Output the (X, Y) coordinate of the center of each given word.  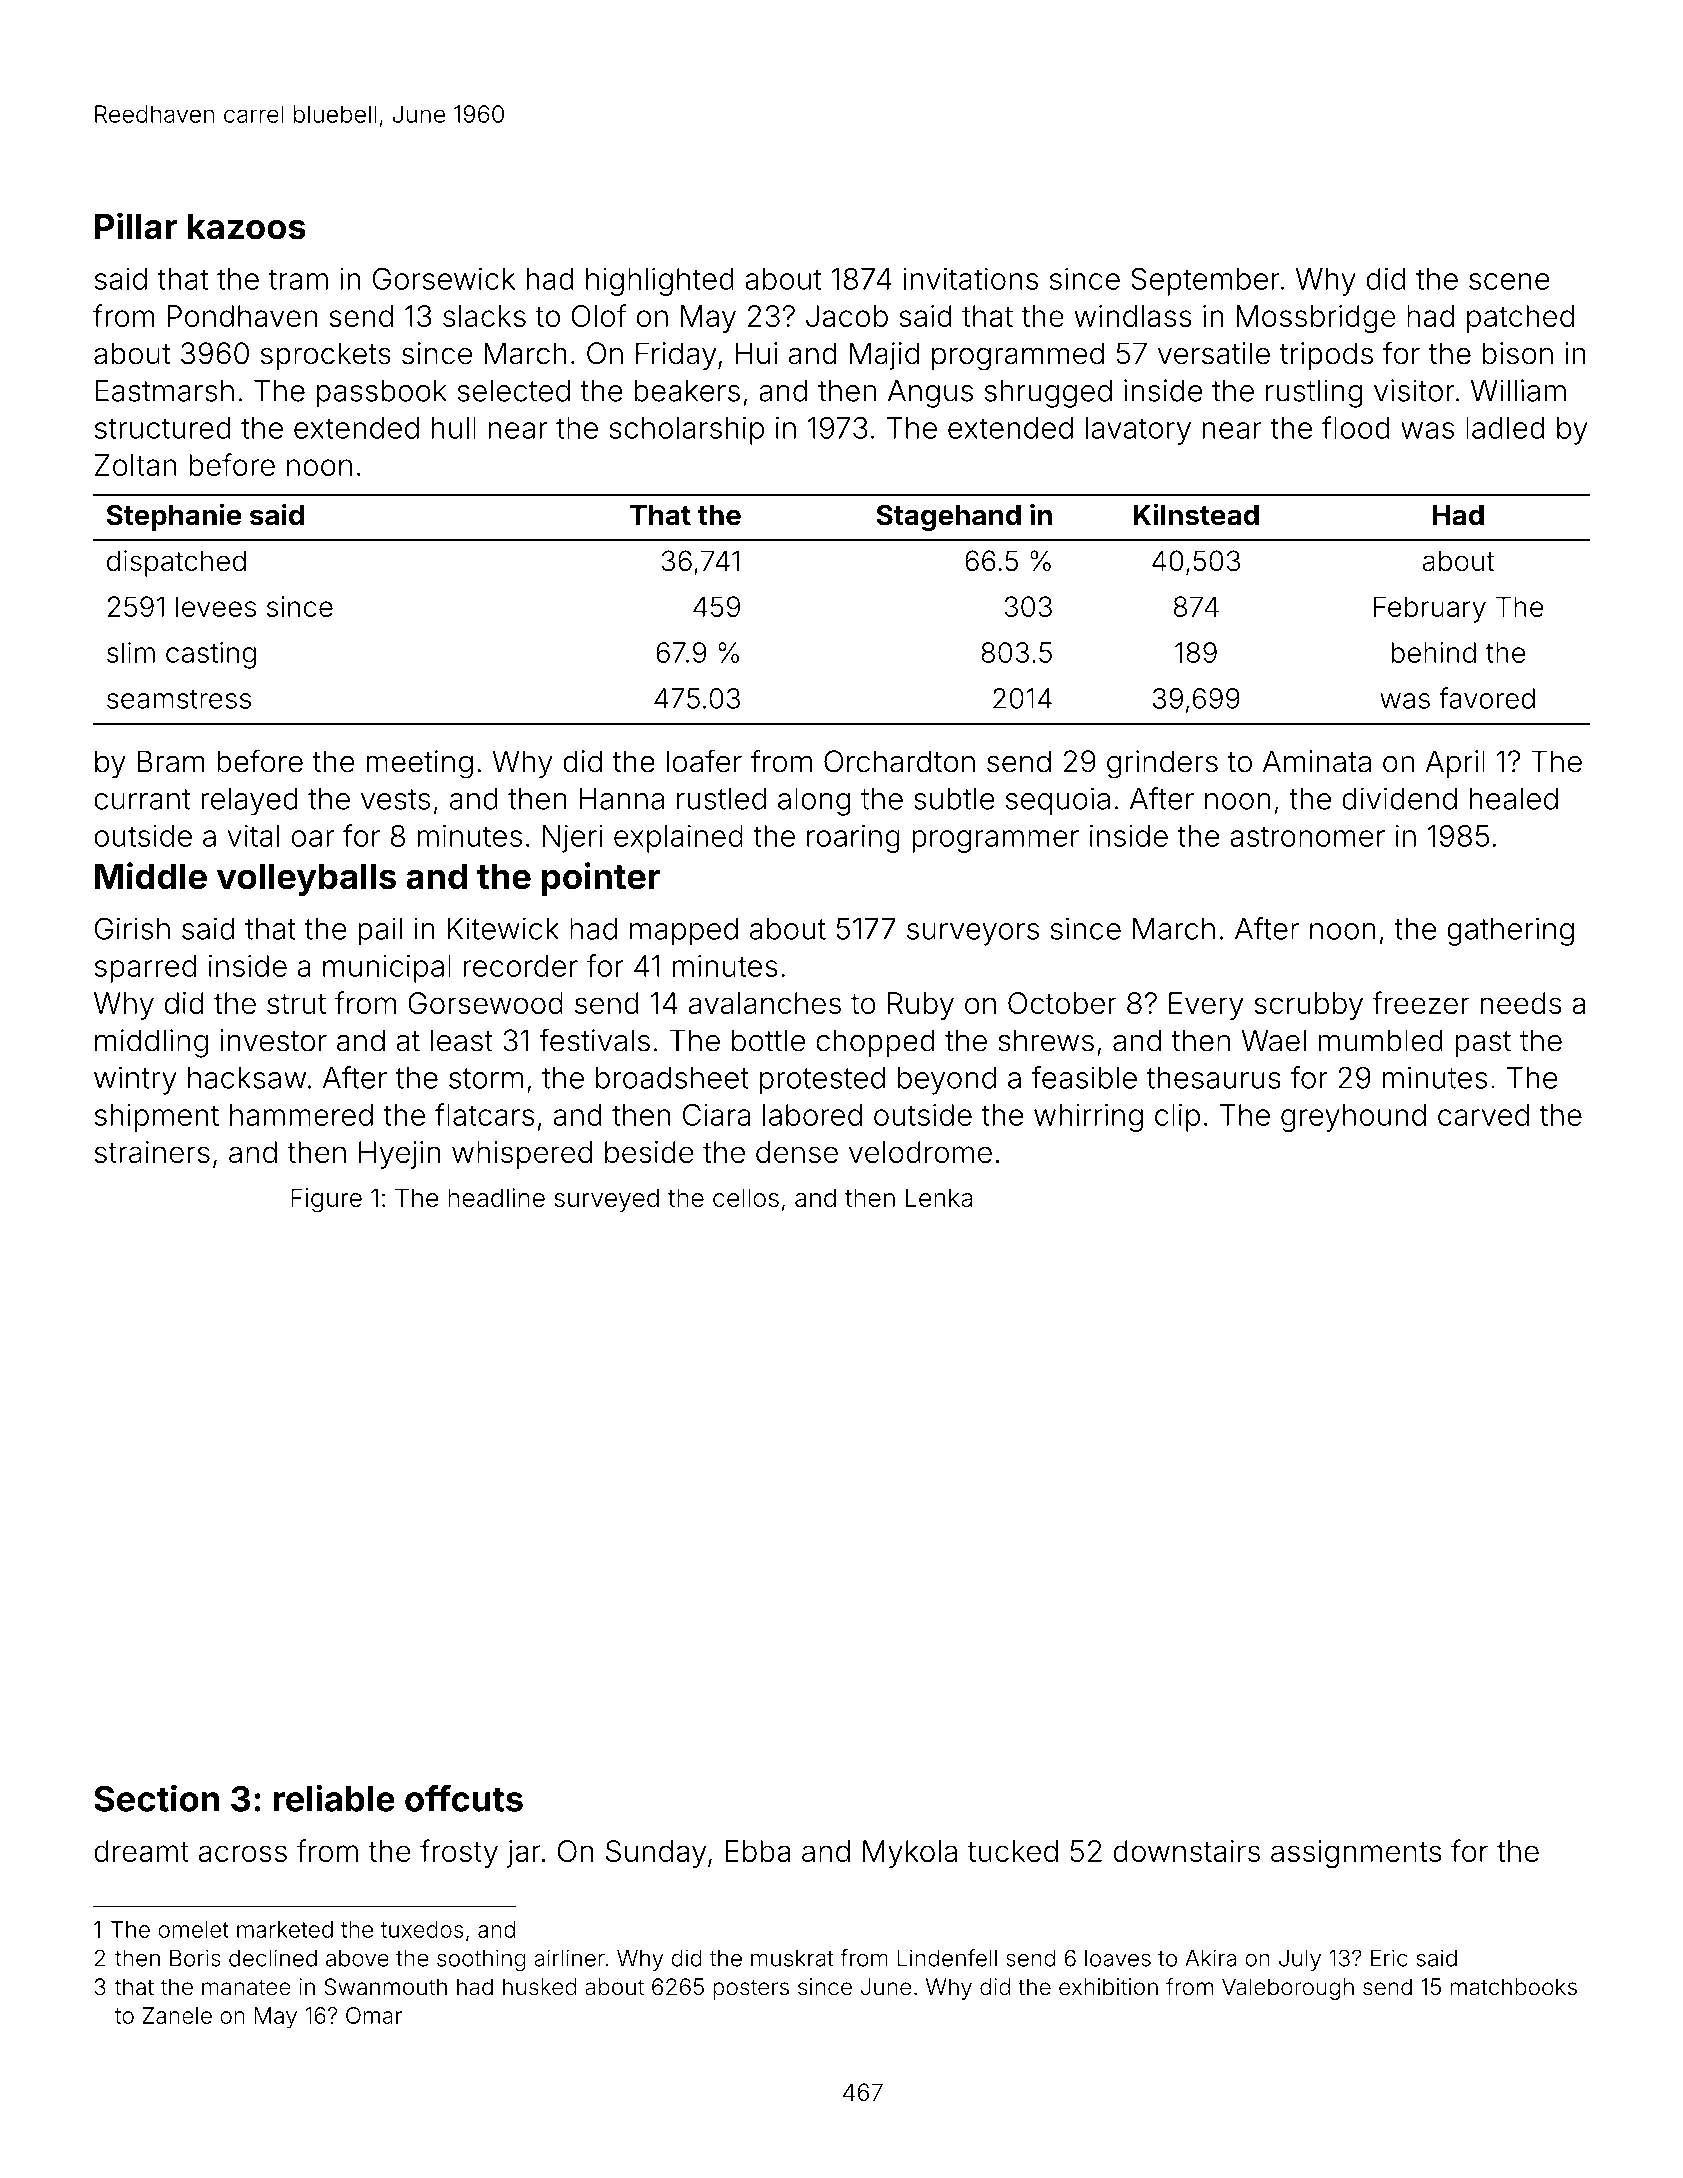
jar (524, 1854)
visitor (1414, 390)
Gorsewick (444, 278)
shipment (157, 1118)
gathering (1510, 931)
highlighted (660, 281)
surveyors (973, 934)
